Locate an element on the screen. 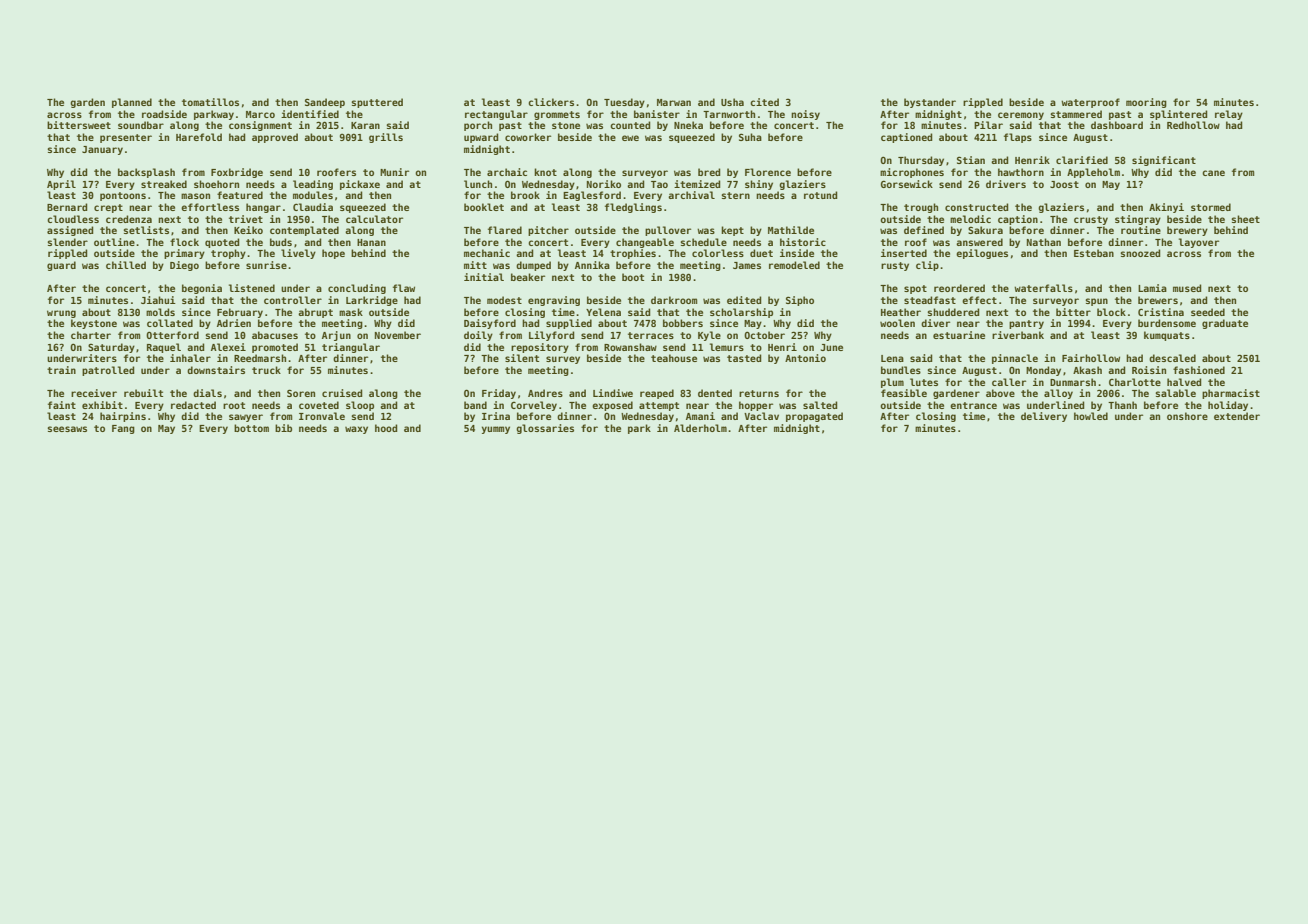 This screenshot has height=924, width=1308. Usha is located at coordinates (732, 102).
